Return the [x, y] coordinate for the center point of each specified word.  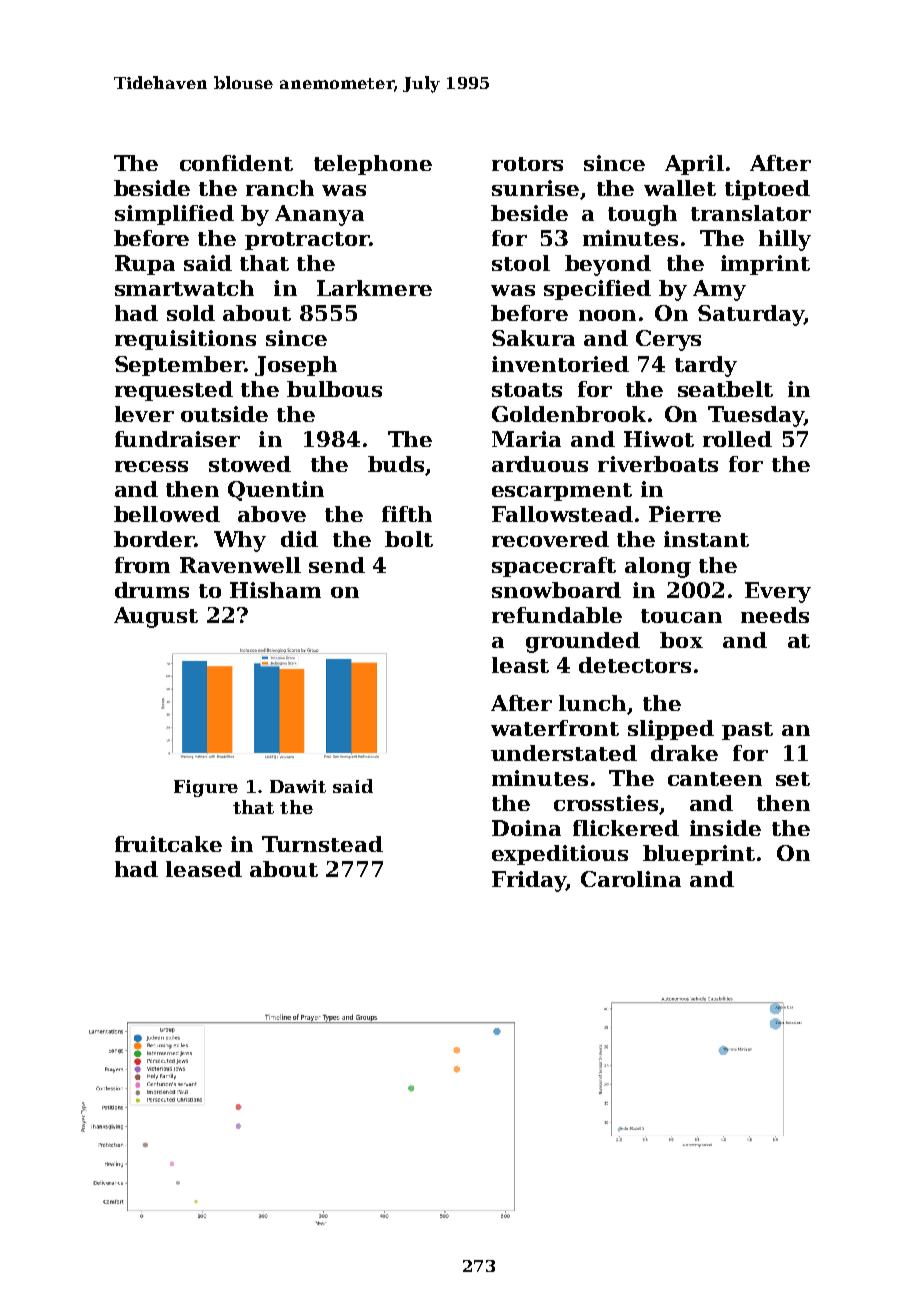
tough [642, 215]
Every [778, 592]
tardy [706, 366]
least [520, 665]
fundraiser [177, 439]
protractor [307, 241]
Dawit [298, 786]
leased [204, 869]
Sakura [533, 338]
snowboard [556, 590]
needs [775, 615]
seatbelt [725, 389]
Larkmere [374, 288]
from [142, 565]
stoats [527, 390]
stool [521, 263]
